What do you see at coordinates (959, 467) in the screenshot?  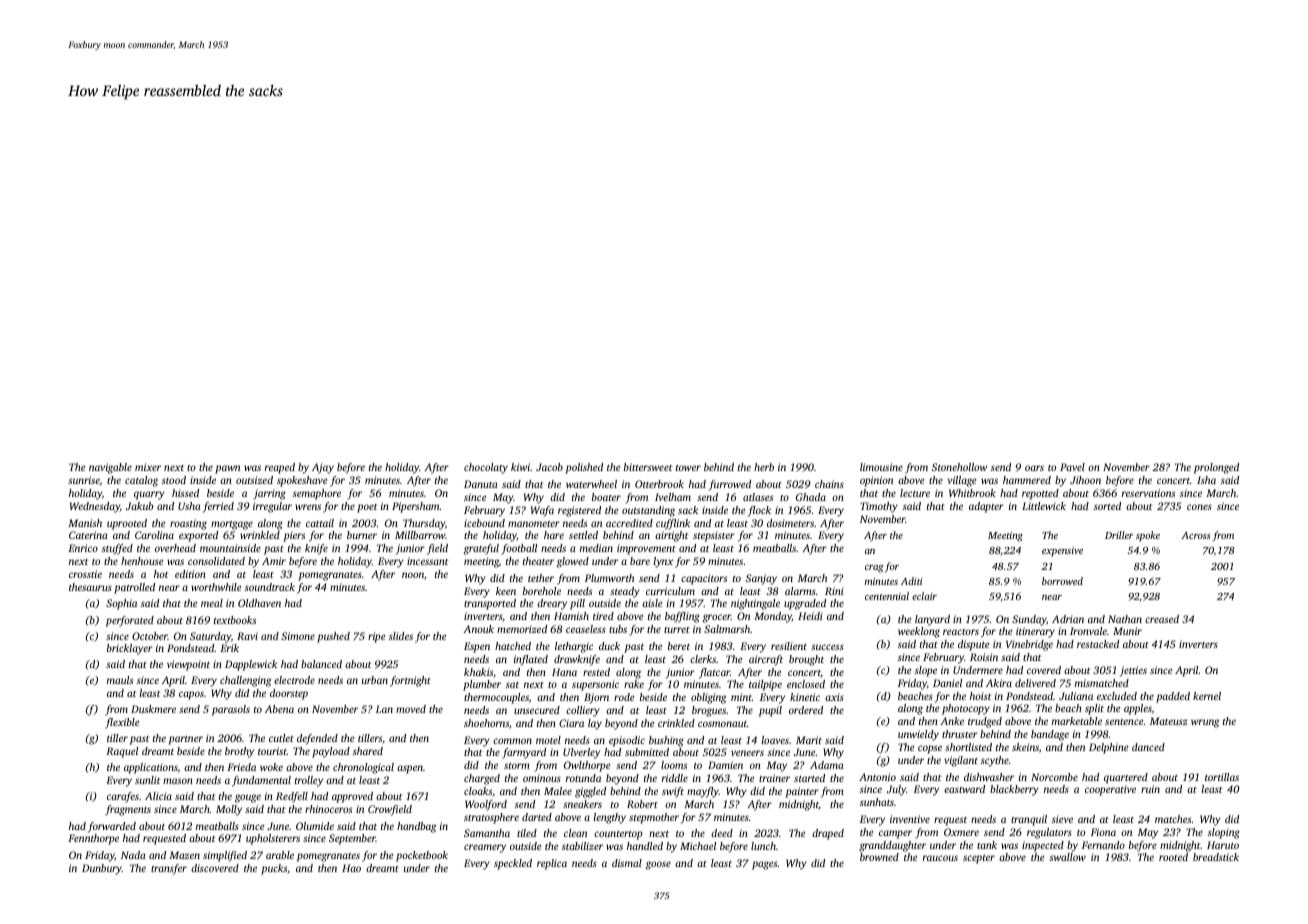 I see `Stonehollow` at bounding box center [959, 467].
